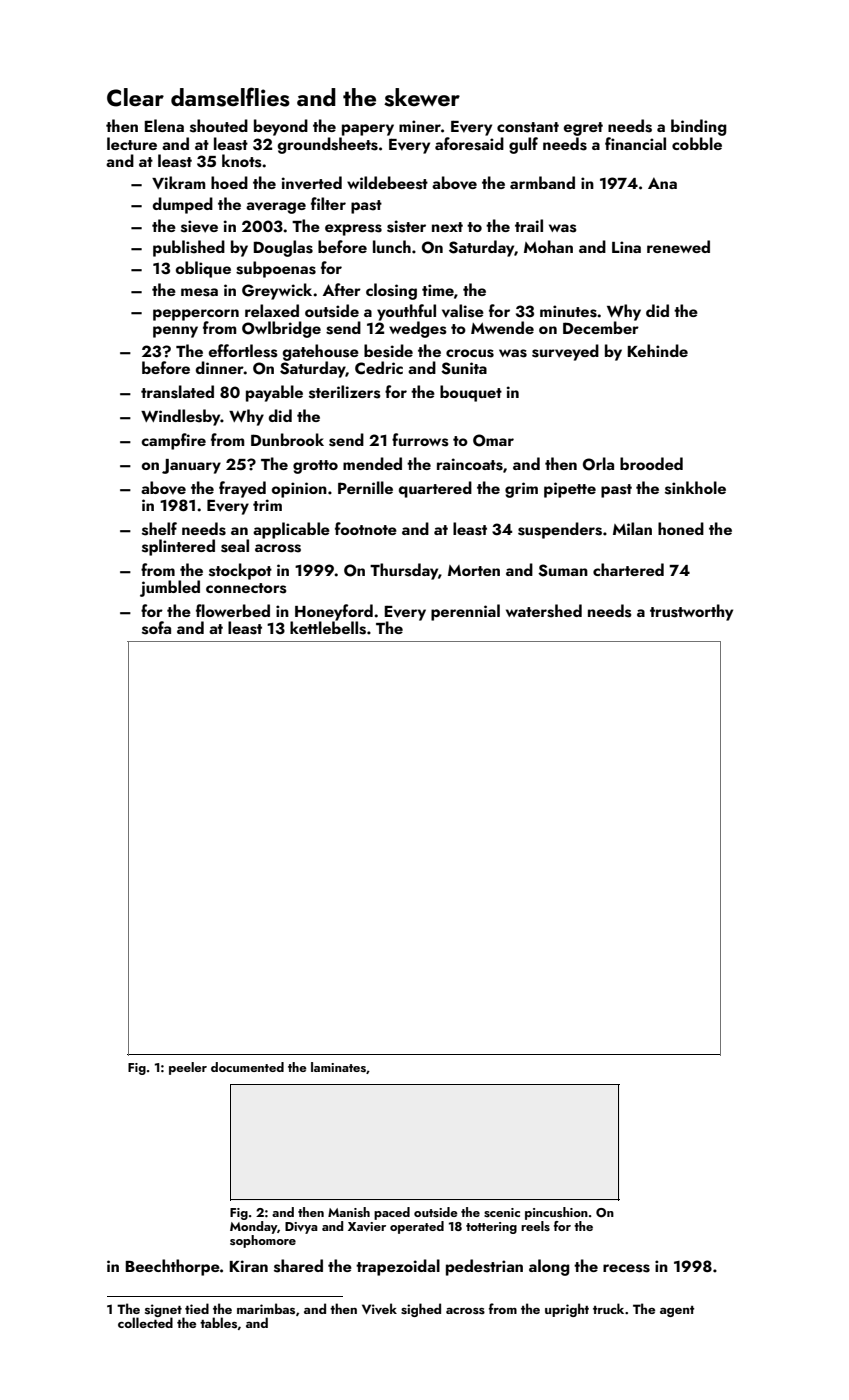 The width and height of the screenshot is (849, 1400). What do you see at coordinates (691, 612) in the screenshot?
I see `trustworthy` at bounding box center [691, 612].
